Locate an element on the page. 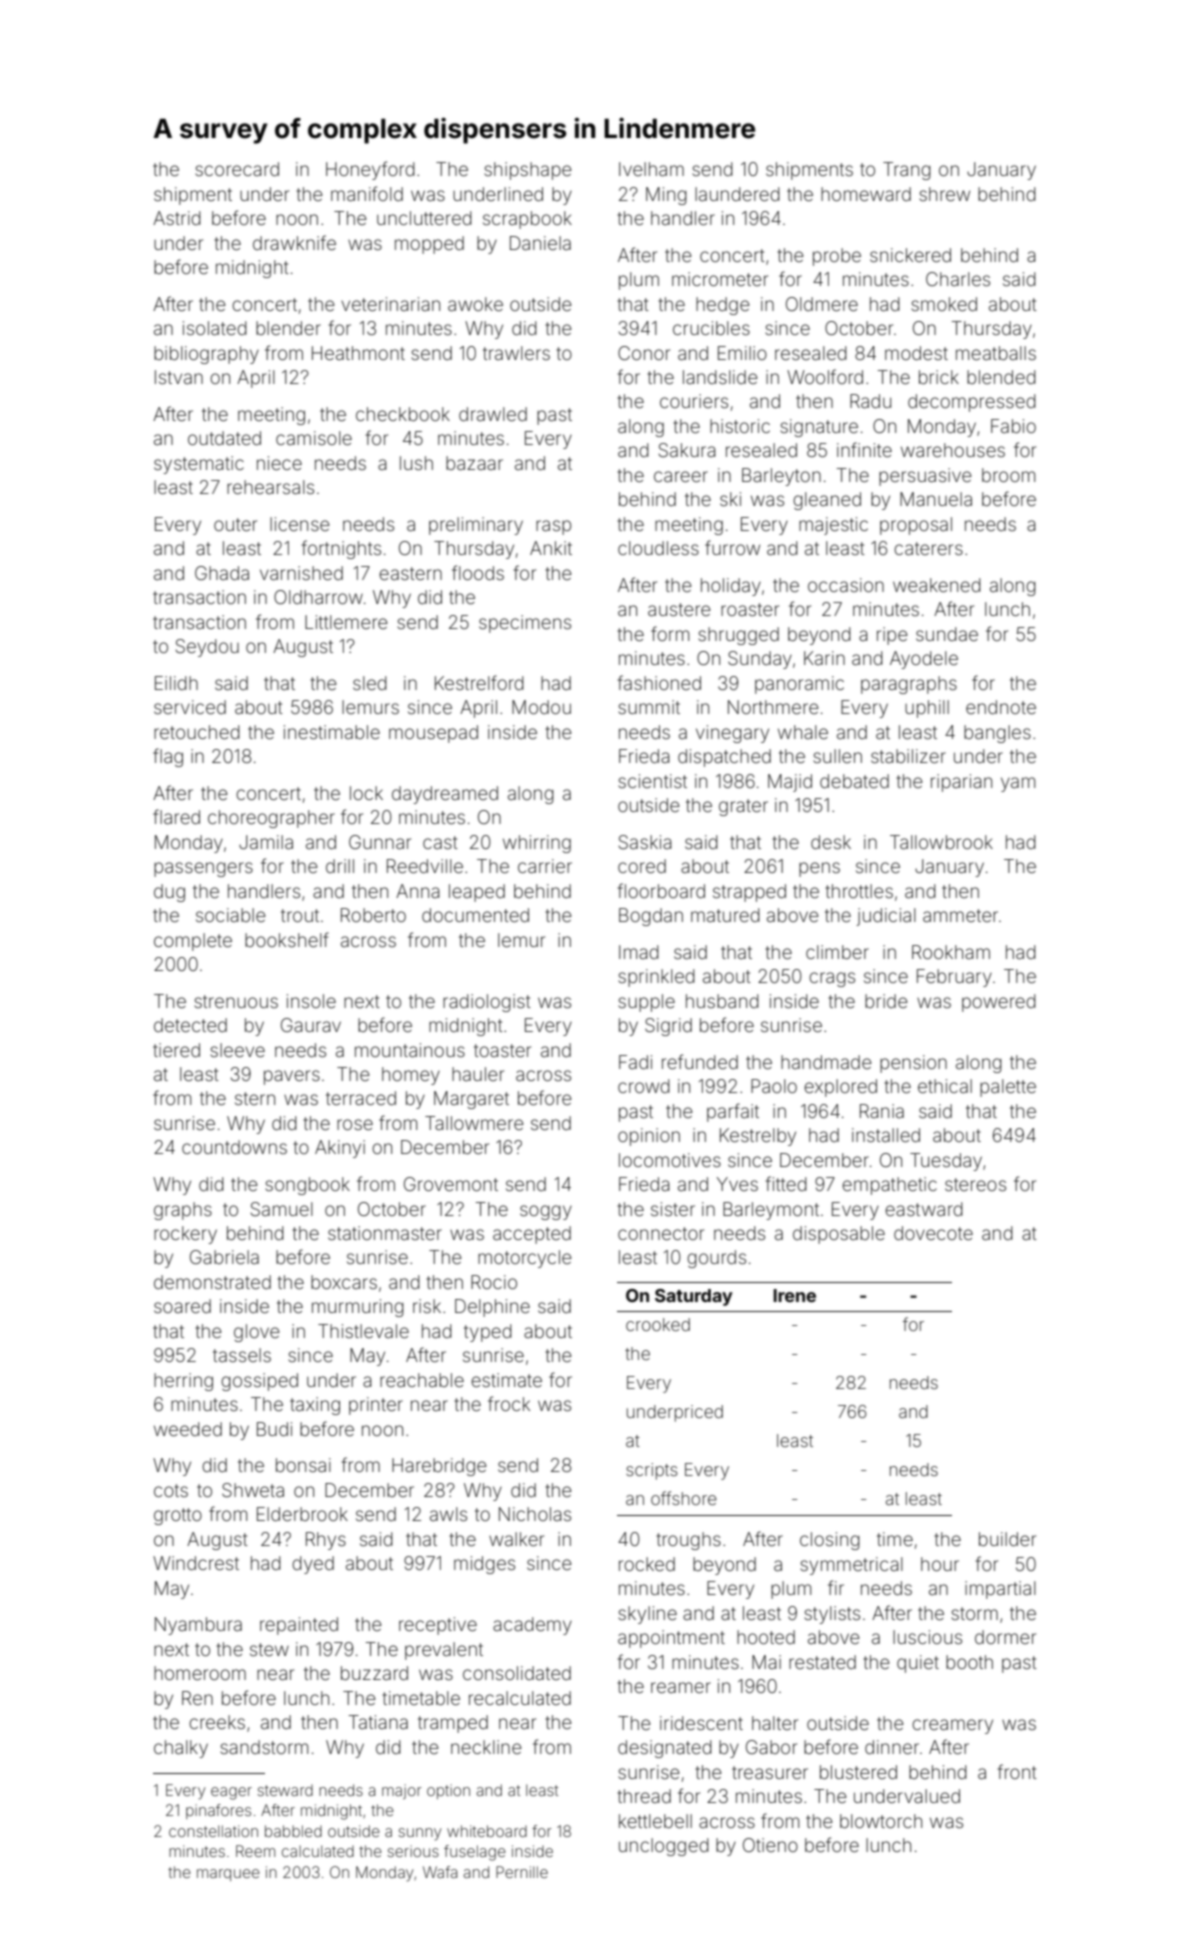 Image resolution: width=1190 pixels, height=1960 pixels. marquee is located at coordinates (228, 1875).
